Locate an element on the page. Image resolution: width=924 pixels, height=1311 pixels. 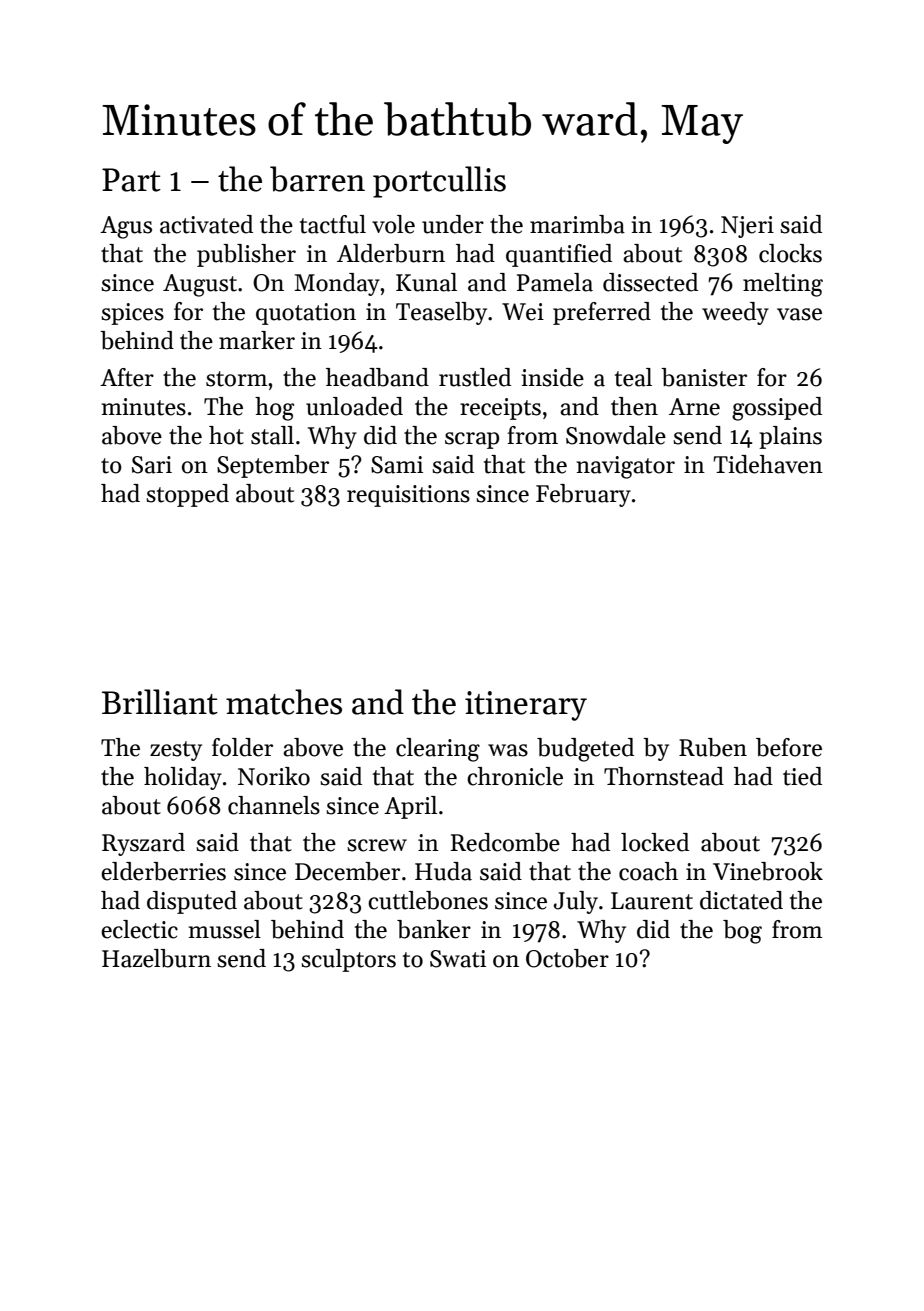
requisitions is located at coordinates (408, 496).
